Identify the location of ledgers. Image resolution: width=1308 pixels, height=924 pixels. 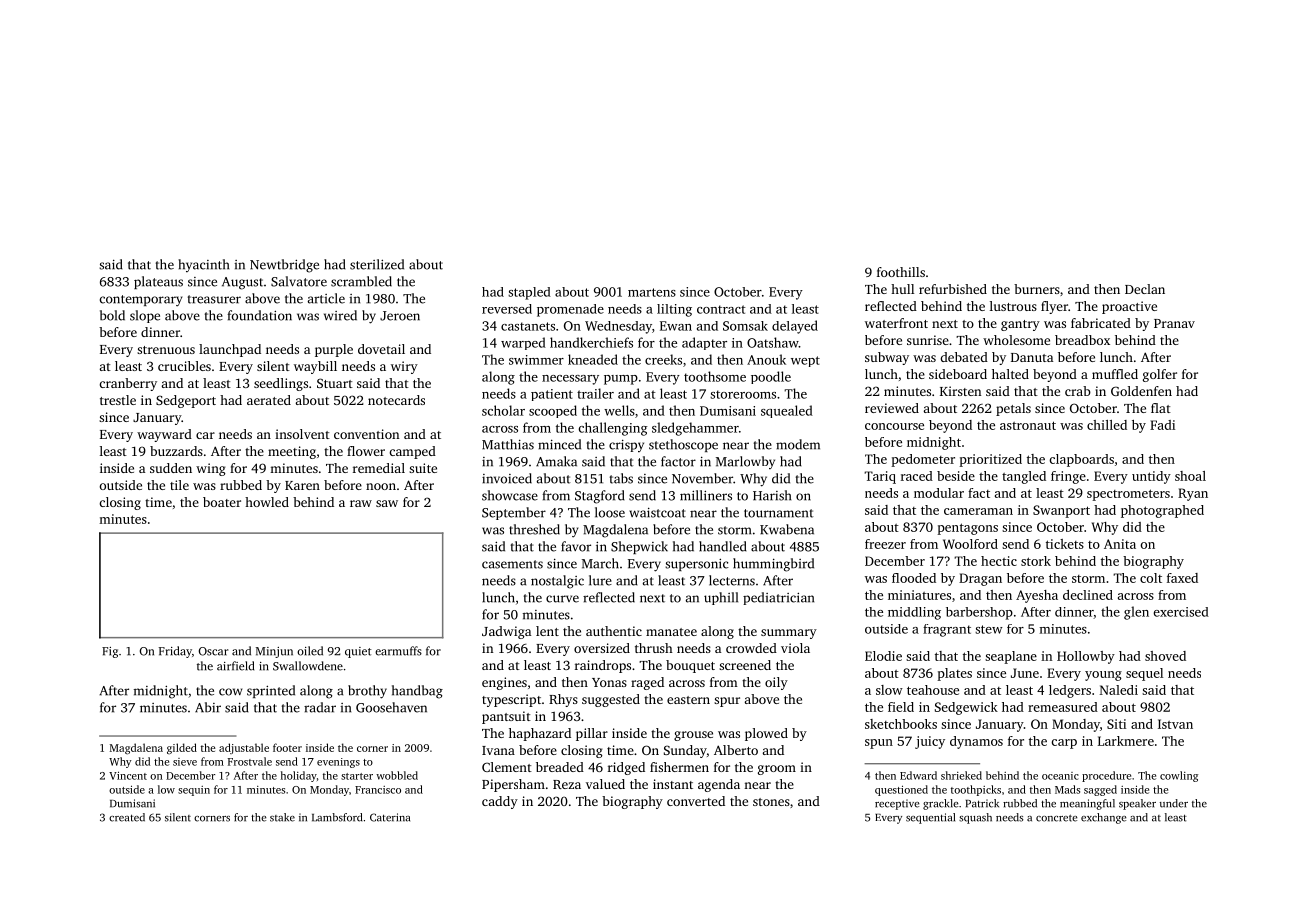
(1070, 691).
